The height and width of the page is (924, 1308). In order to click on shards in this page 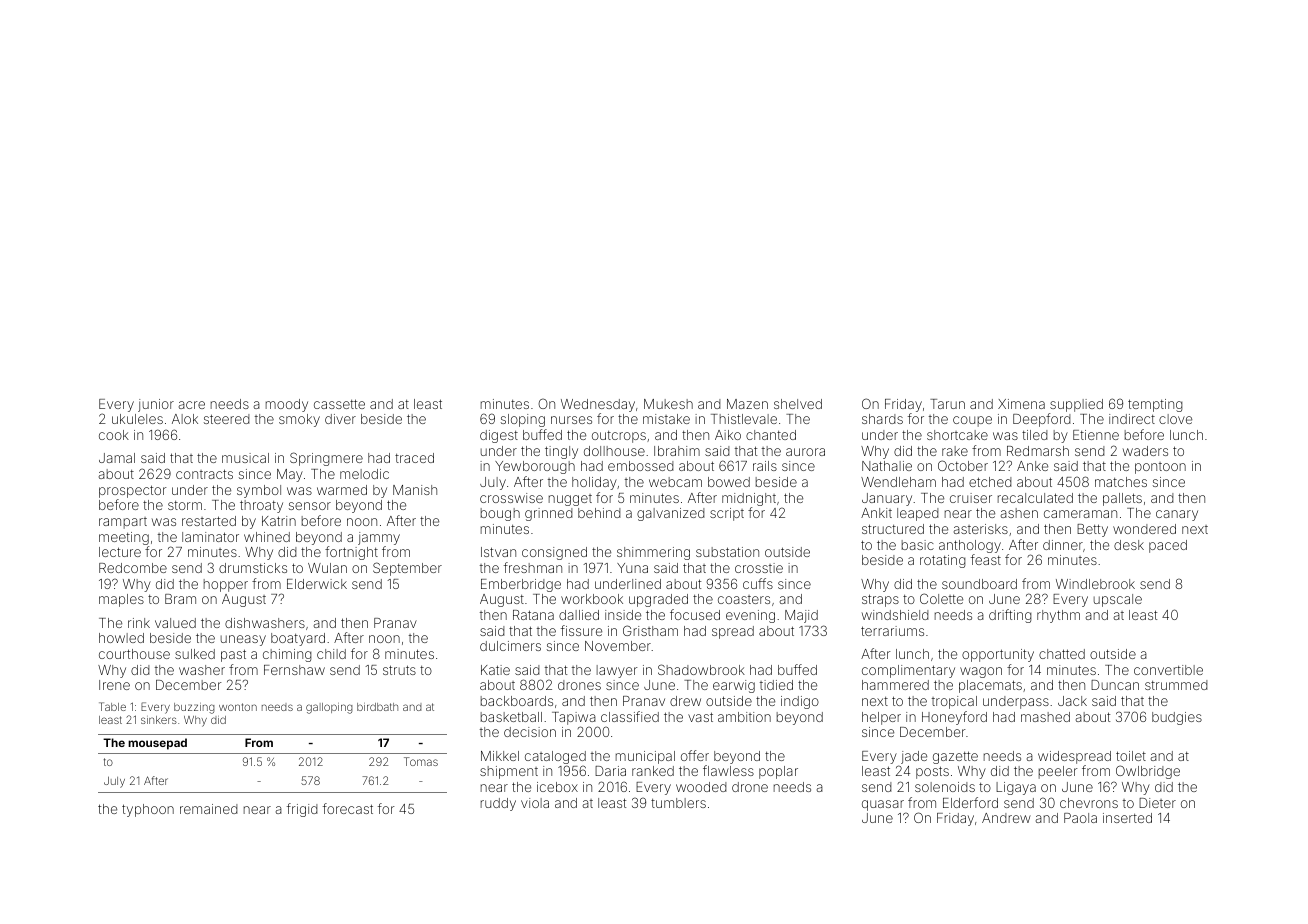, I will do `click(882, 419)`.
